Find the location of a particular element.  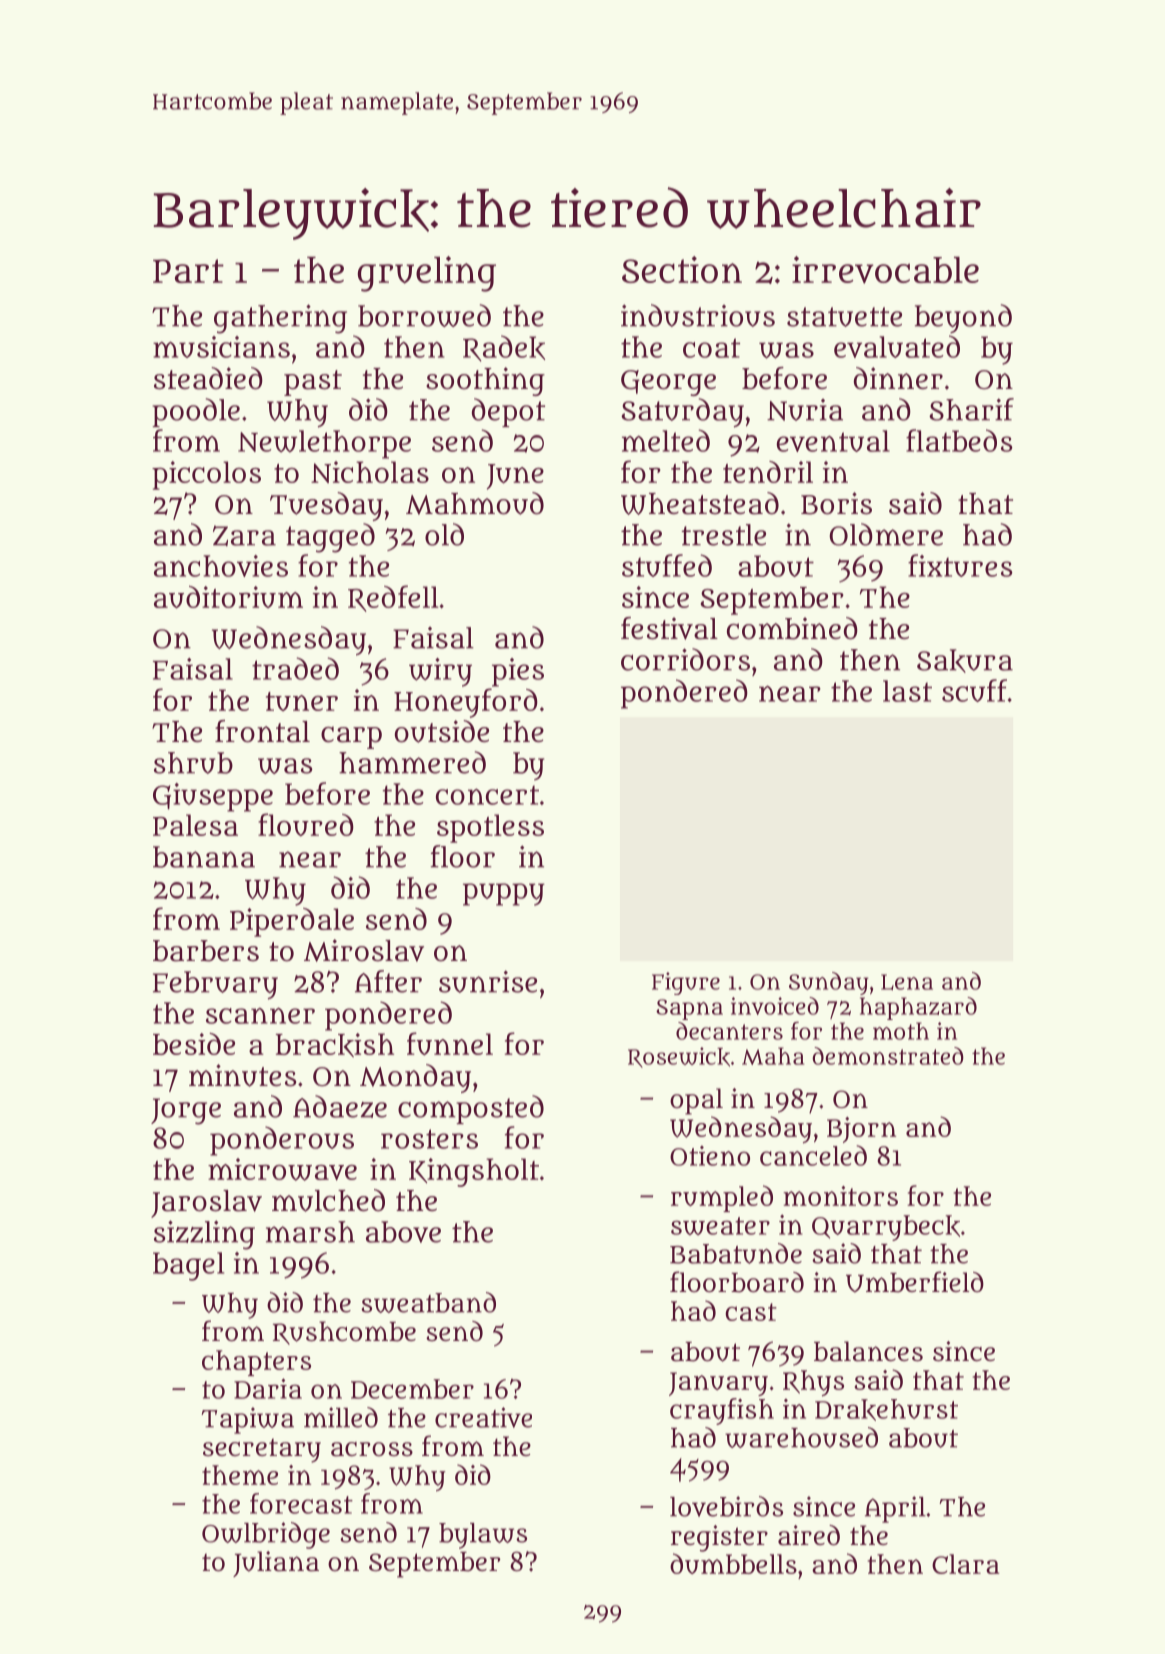

corridors is located at coordinates (685, 659).
